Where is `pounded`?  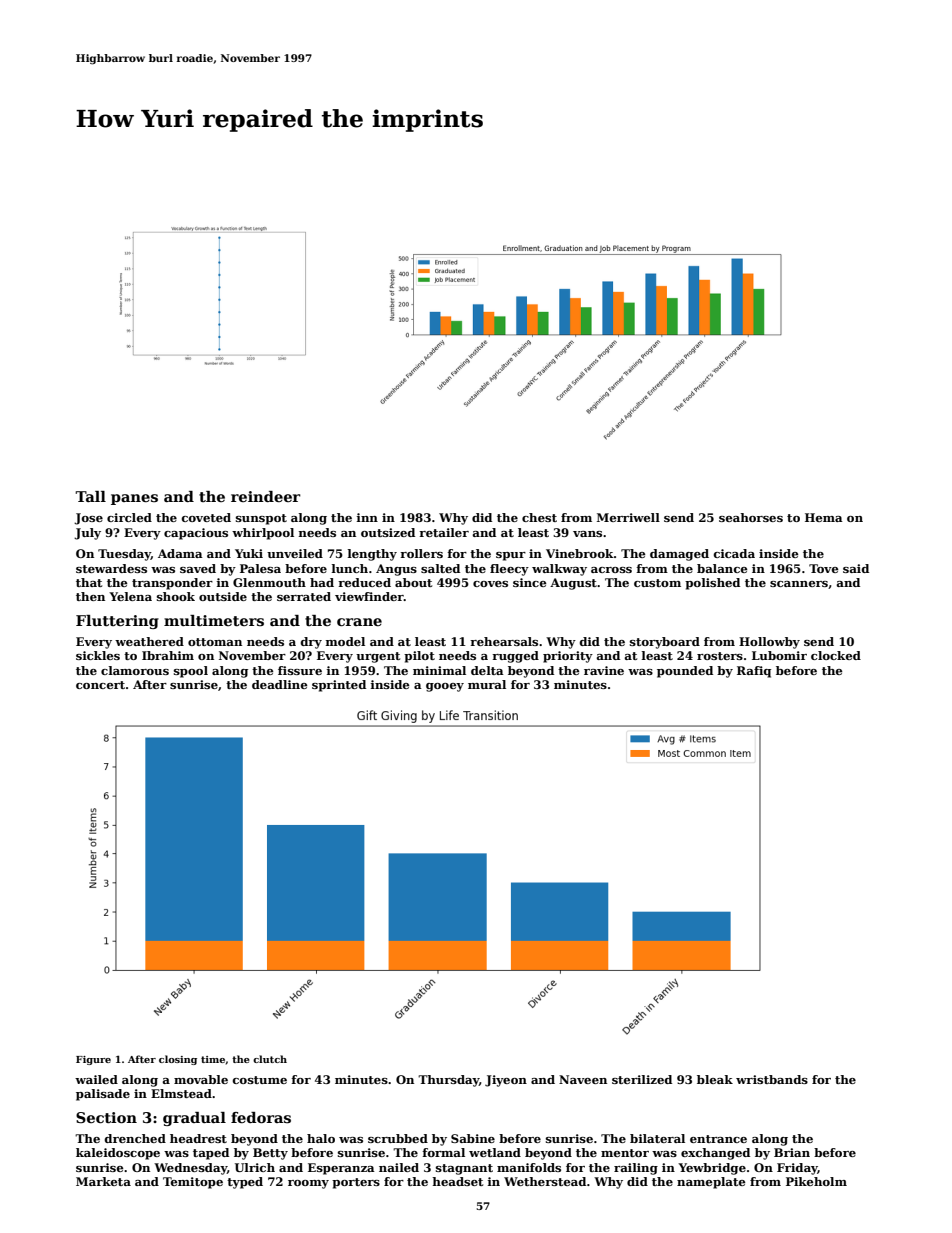 pounded is located at coordinates (685, 672).
